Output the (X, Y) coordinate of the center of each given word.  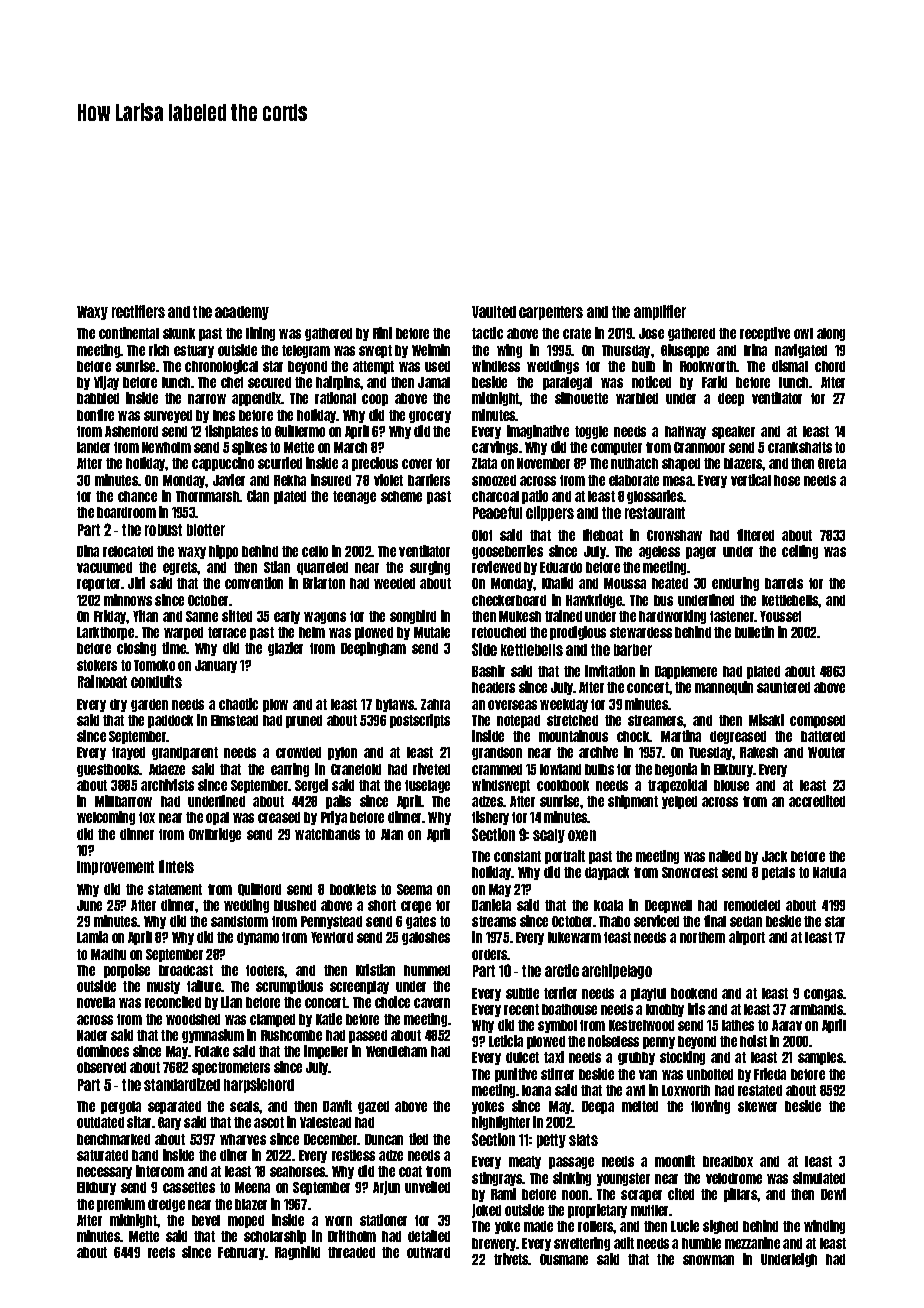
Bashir (488, 671)
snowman (708, 1260)
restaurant (655, 513)
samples (820, 1058)
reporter (98, 584)
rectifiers (138, 311)
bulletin (754, 632)
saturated (102, 1155)
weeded (394, 583)
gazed (373, 1107)
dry (118, 705)
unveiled (427, 1187)
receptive (765, 334)
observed (101, 1067)
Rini (382, 333)
